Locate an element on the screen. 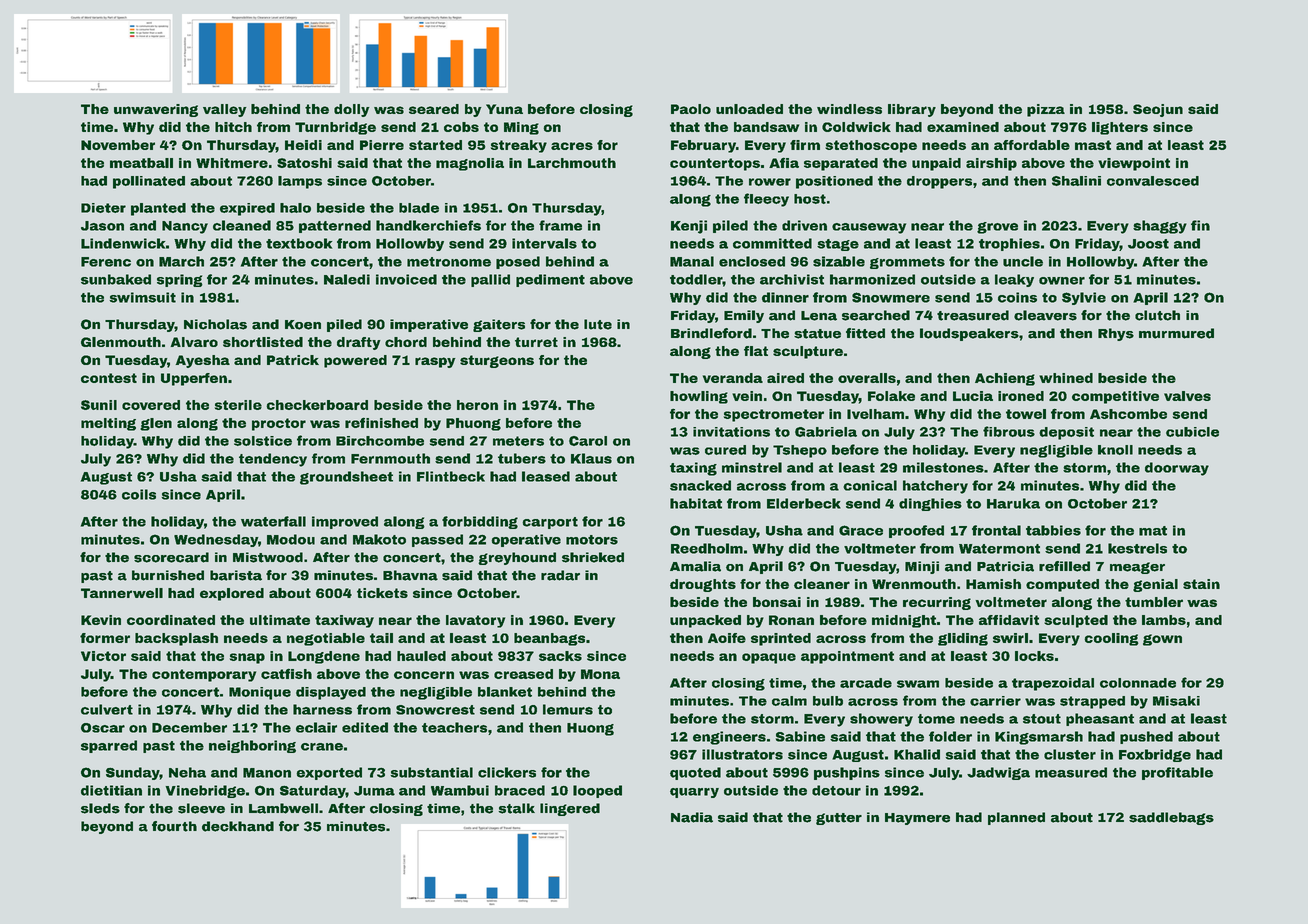  lingered is located at coordinates (570, 809).
